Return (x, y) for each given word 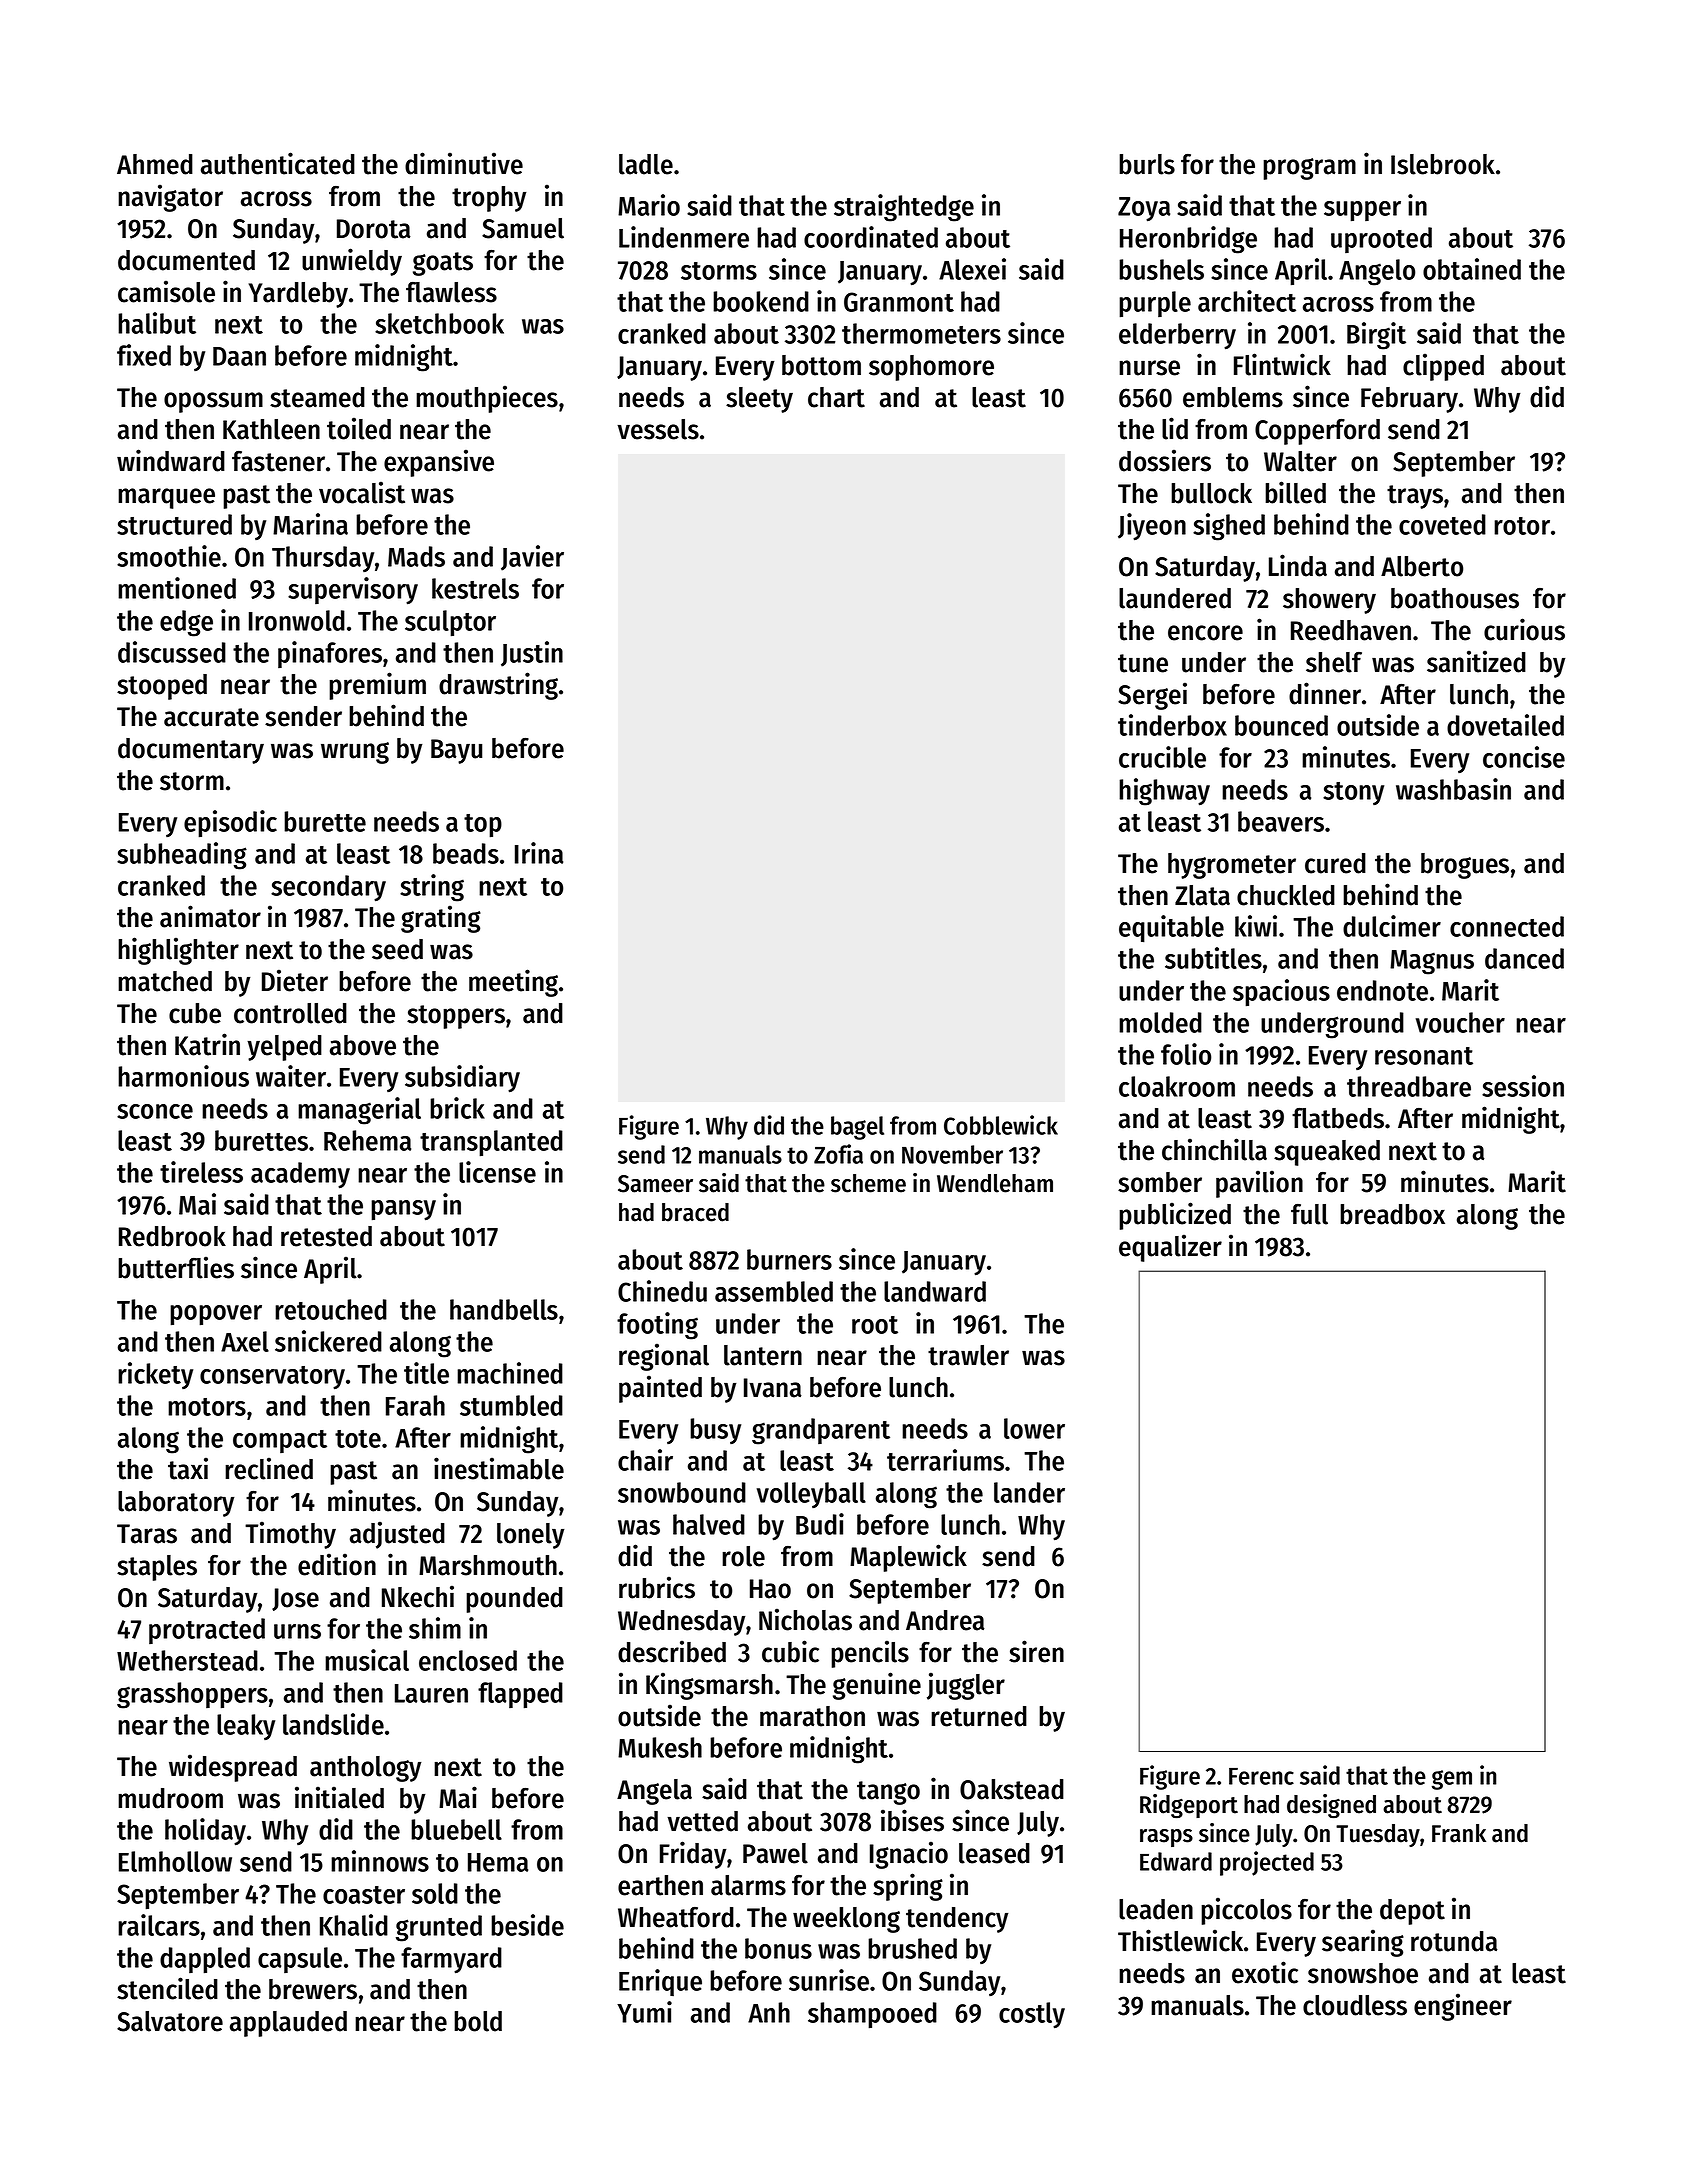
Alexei (972, 269)
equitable (1171, 929)
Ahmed (155, 164)
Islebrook (1443, 164)
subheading (182, 856)
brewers (313, 1989)
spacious (1281, 993)
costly (1032, 2015)
